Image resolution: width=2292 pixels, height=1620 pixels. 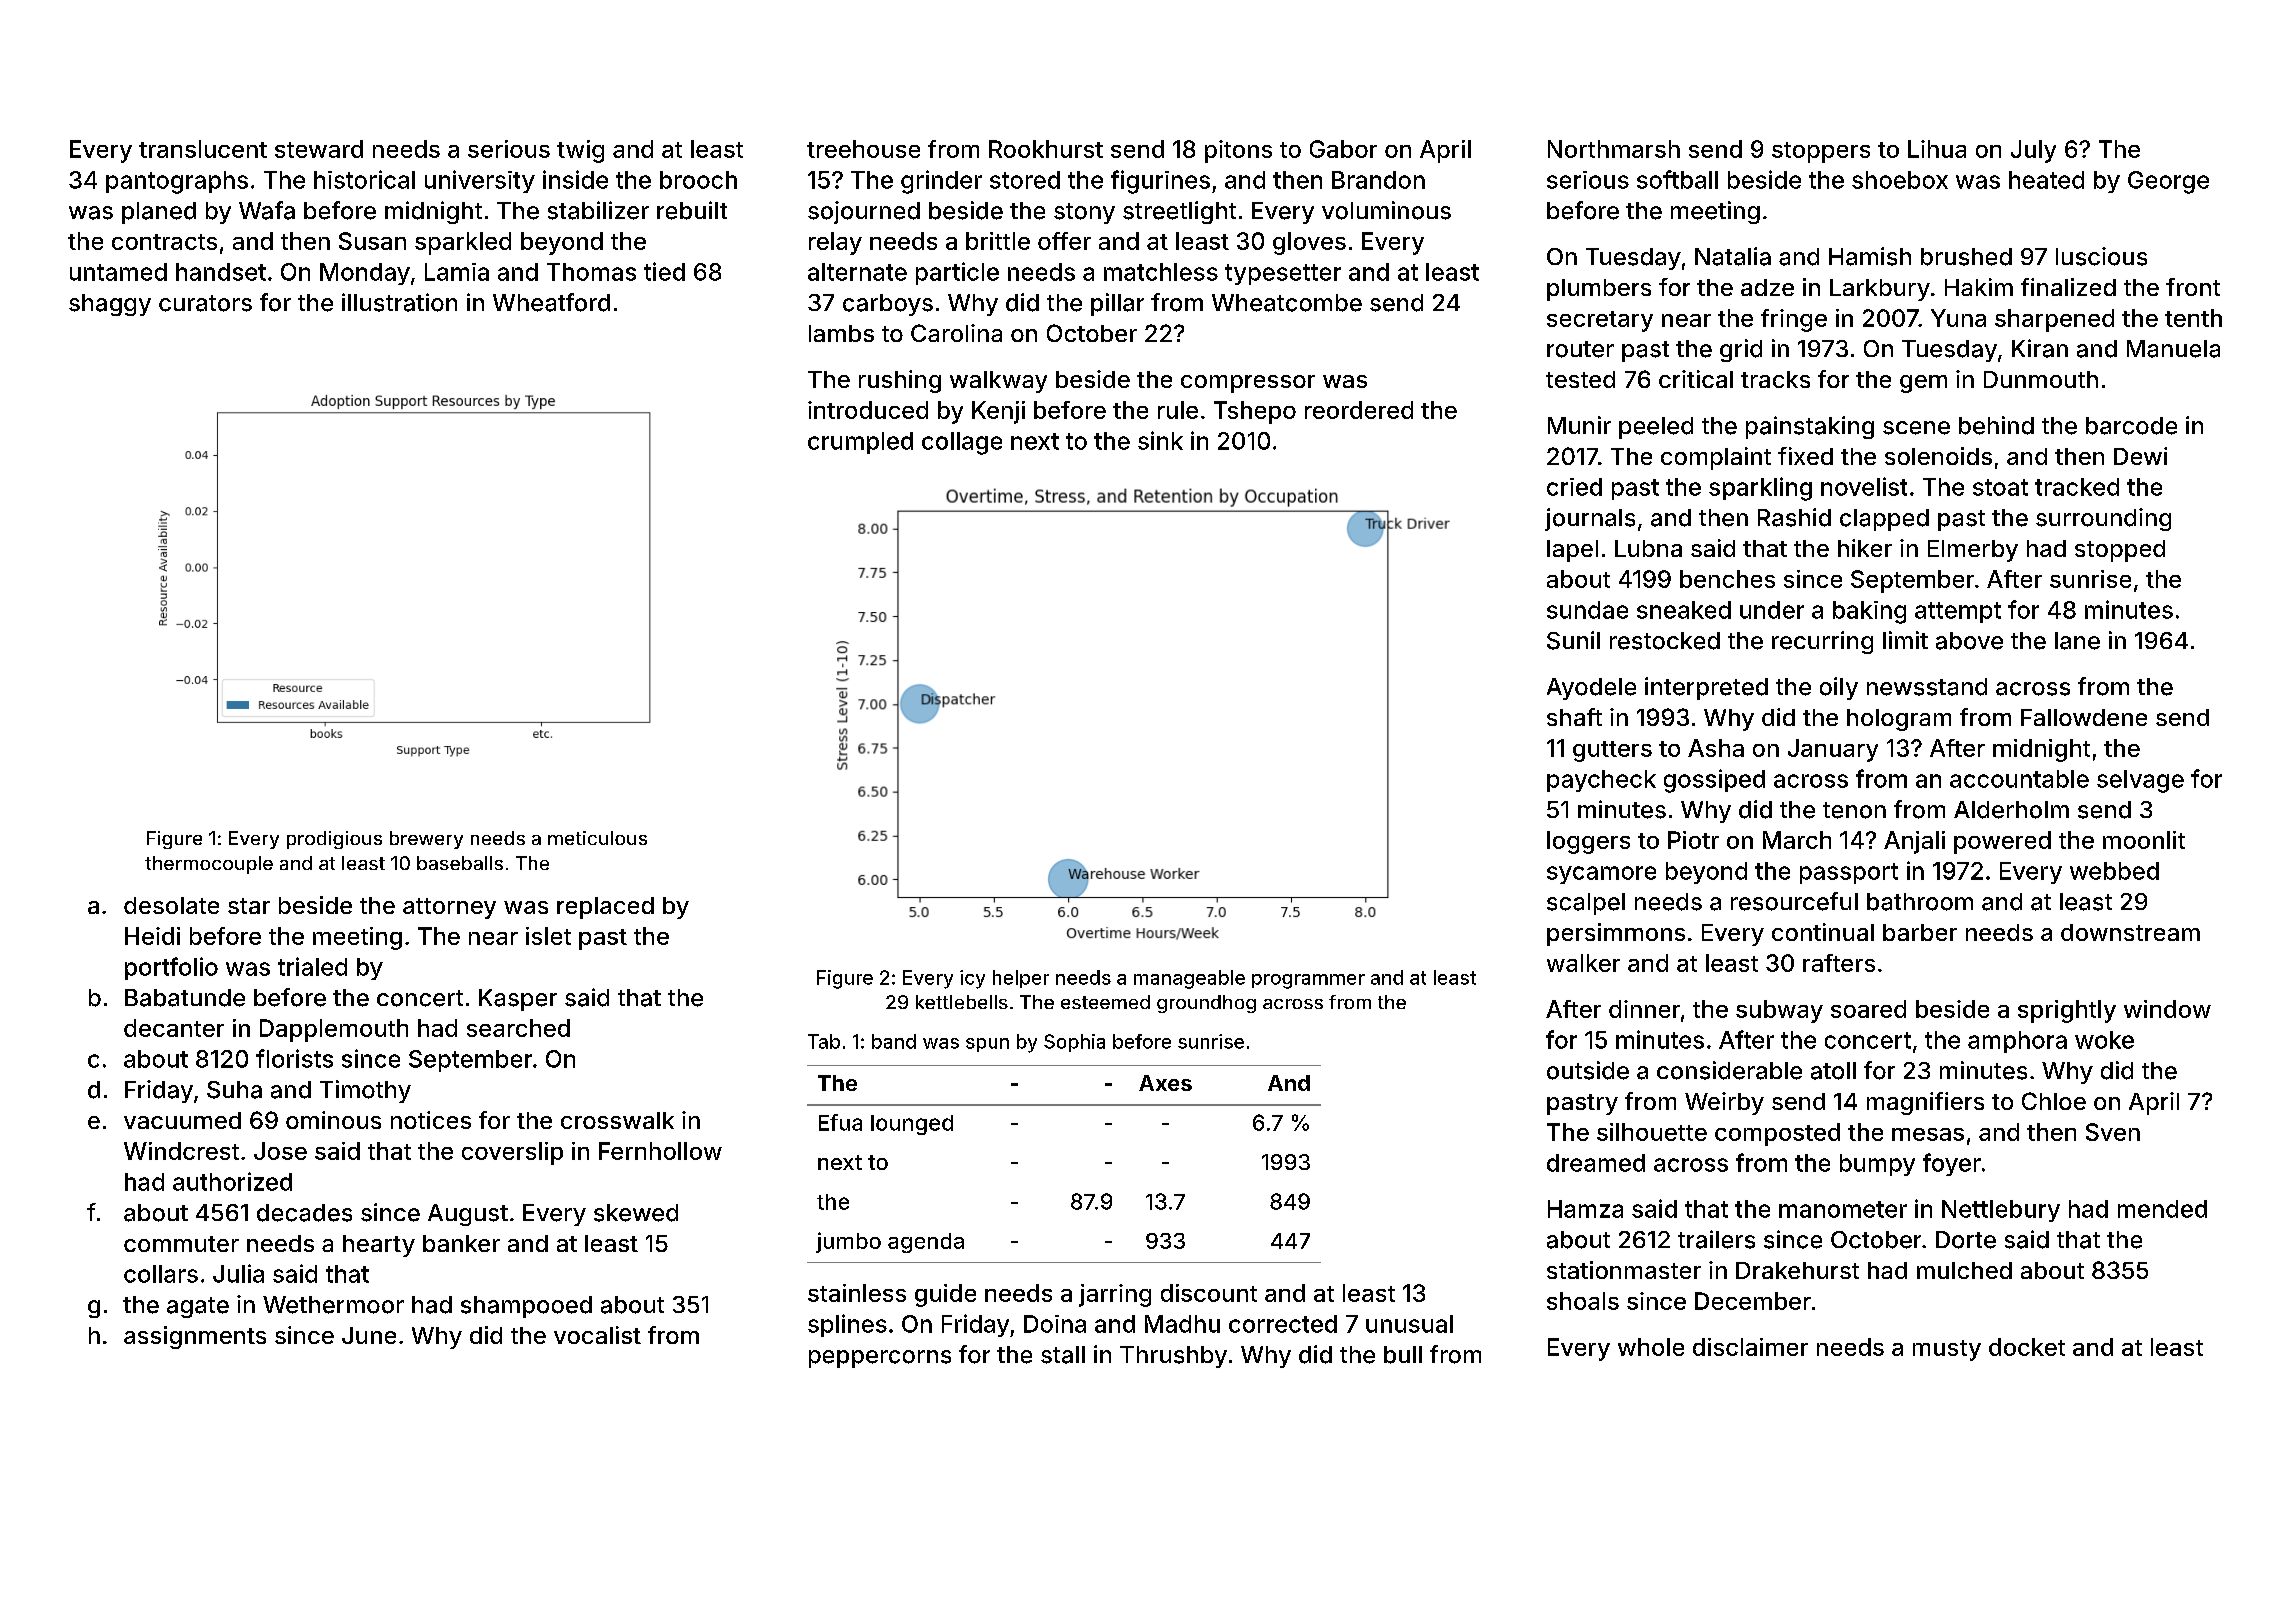 I want to click on translucent, so click(x=203, y=149).
